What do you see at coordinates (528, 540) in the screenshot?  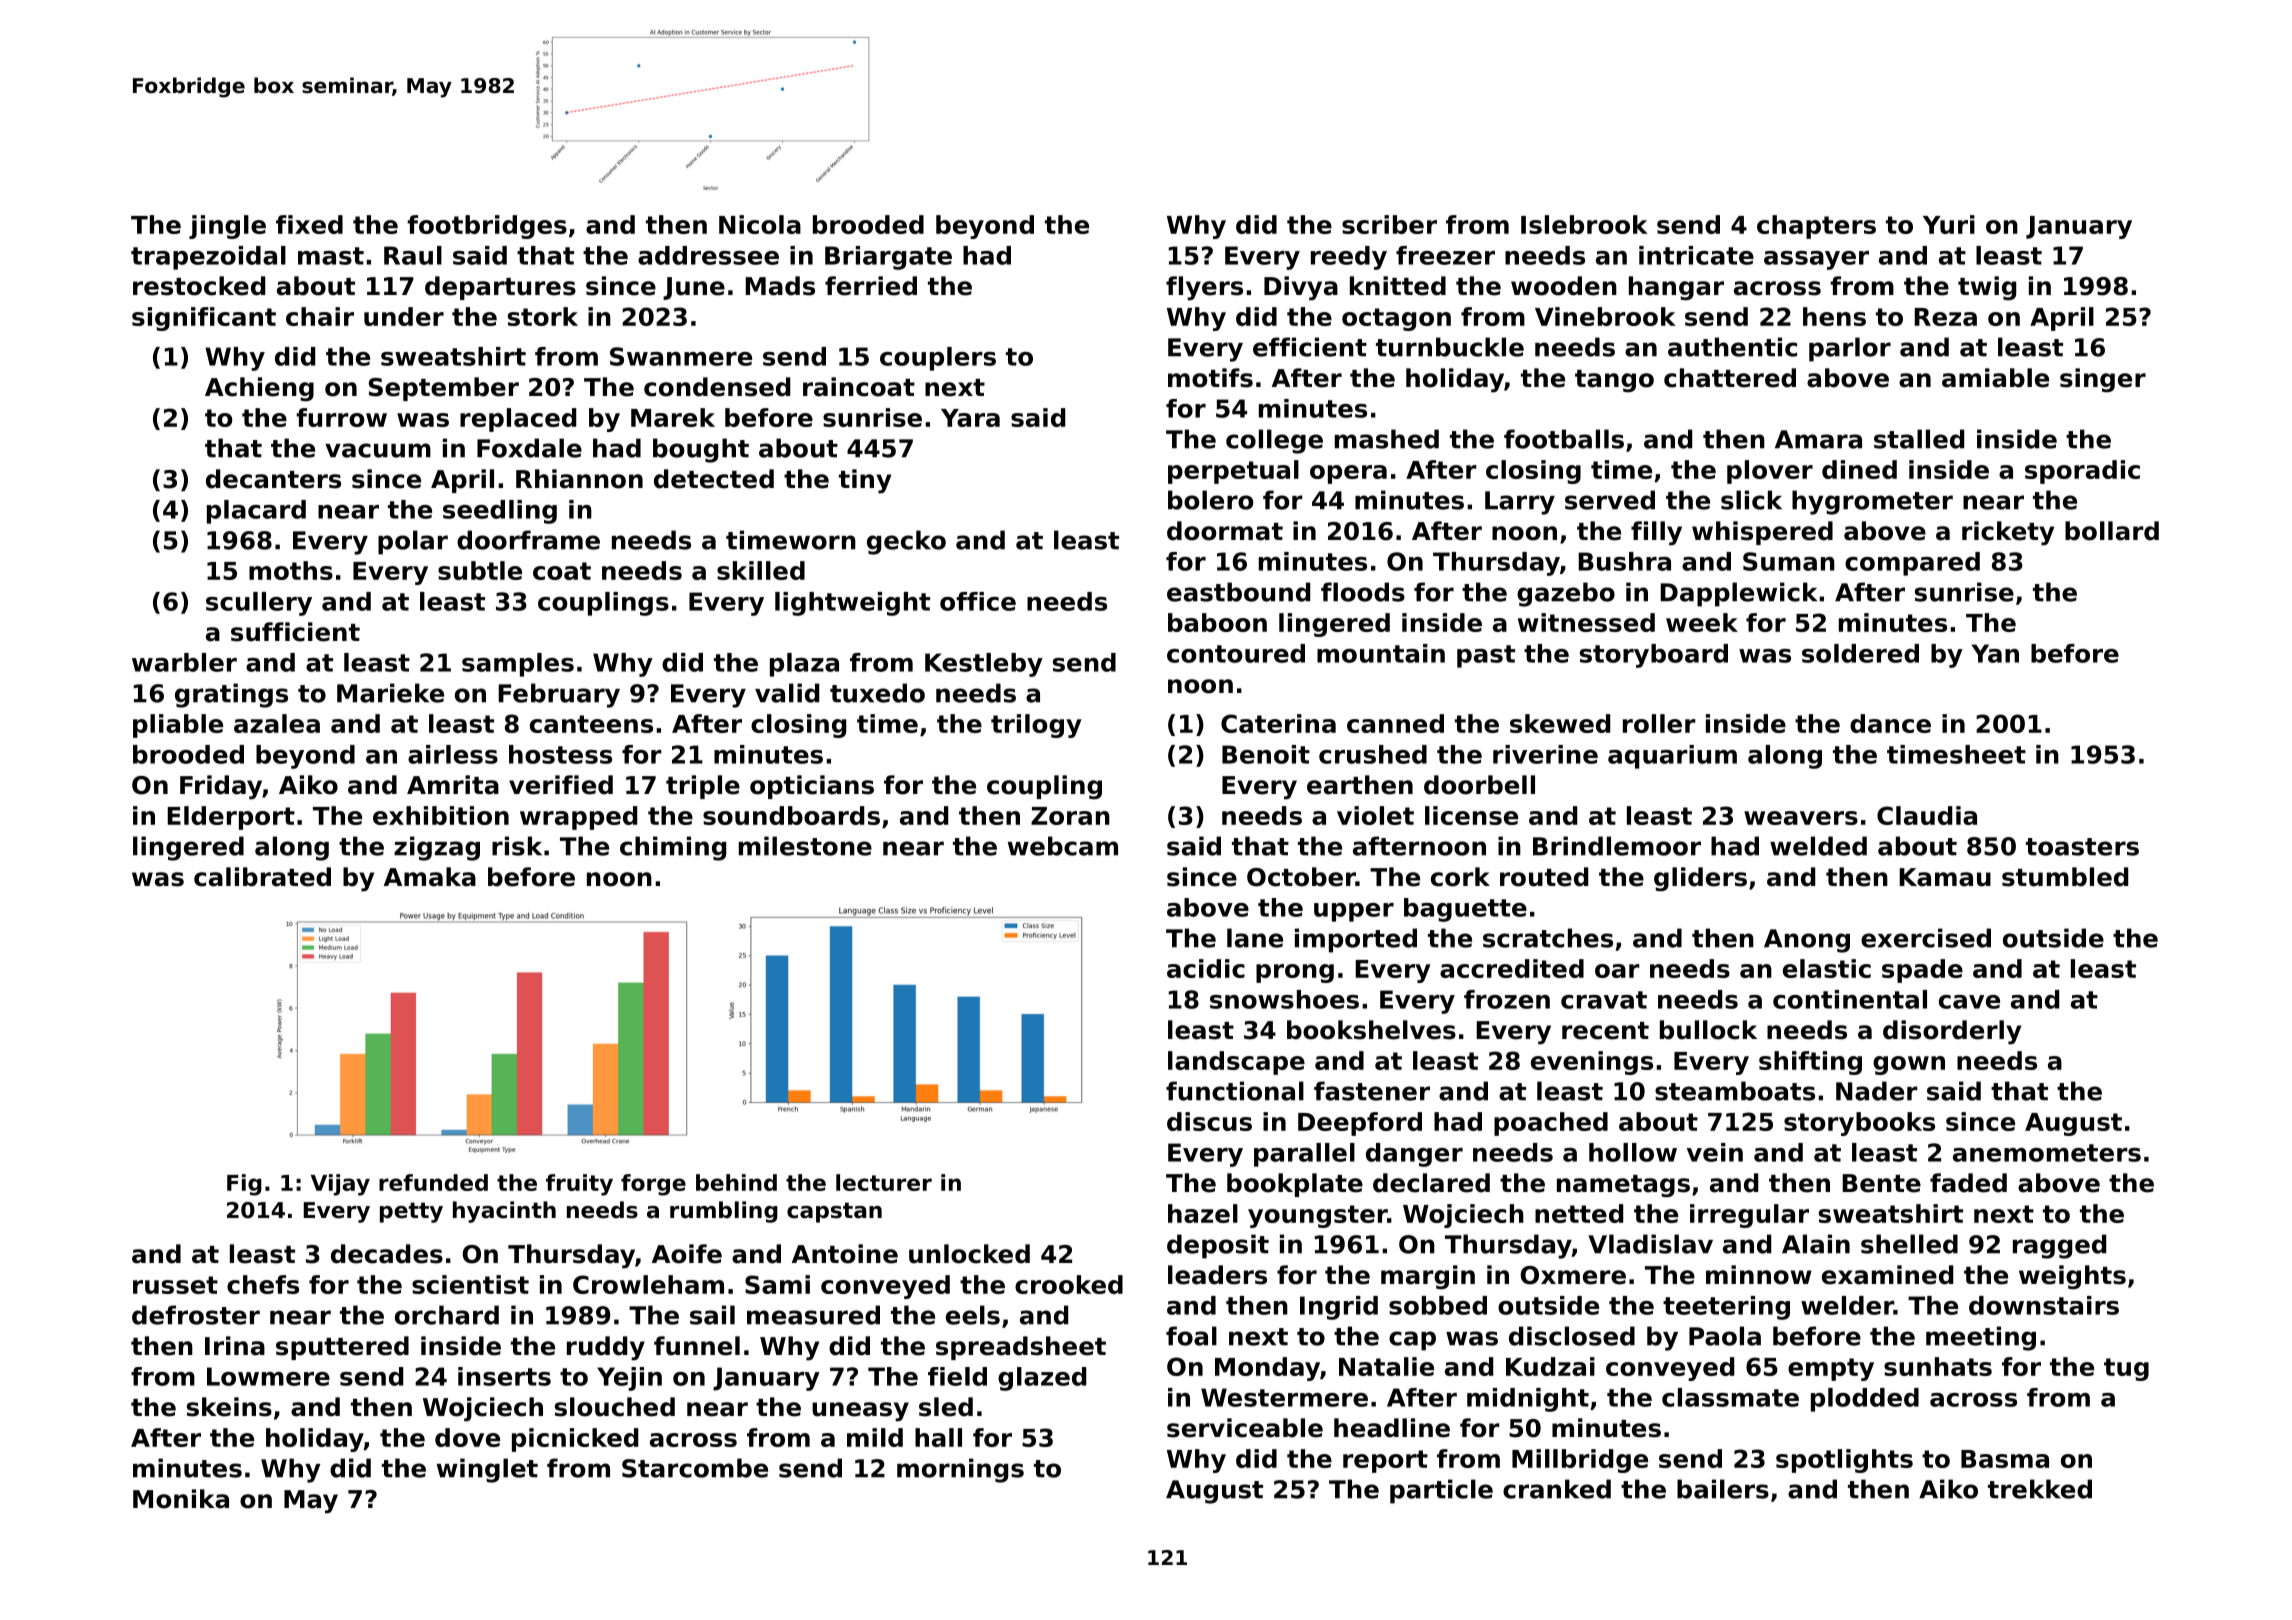 I see `doorframe` at bounding box center [528, 540].
